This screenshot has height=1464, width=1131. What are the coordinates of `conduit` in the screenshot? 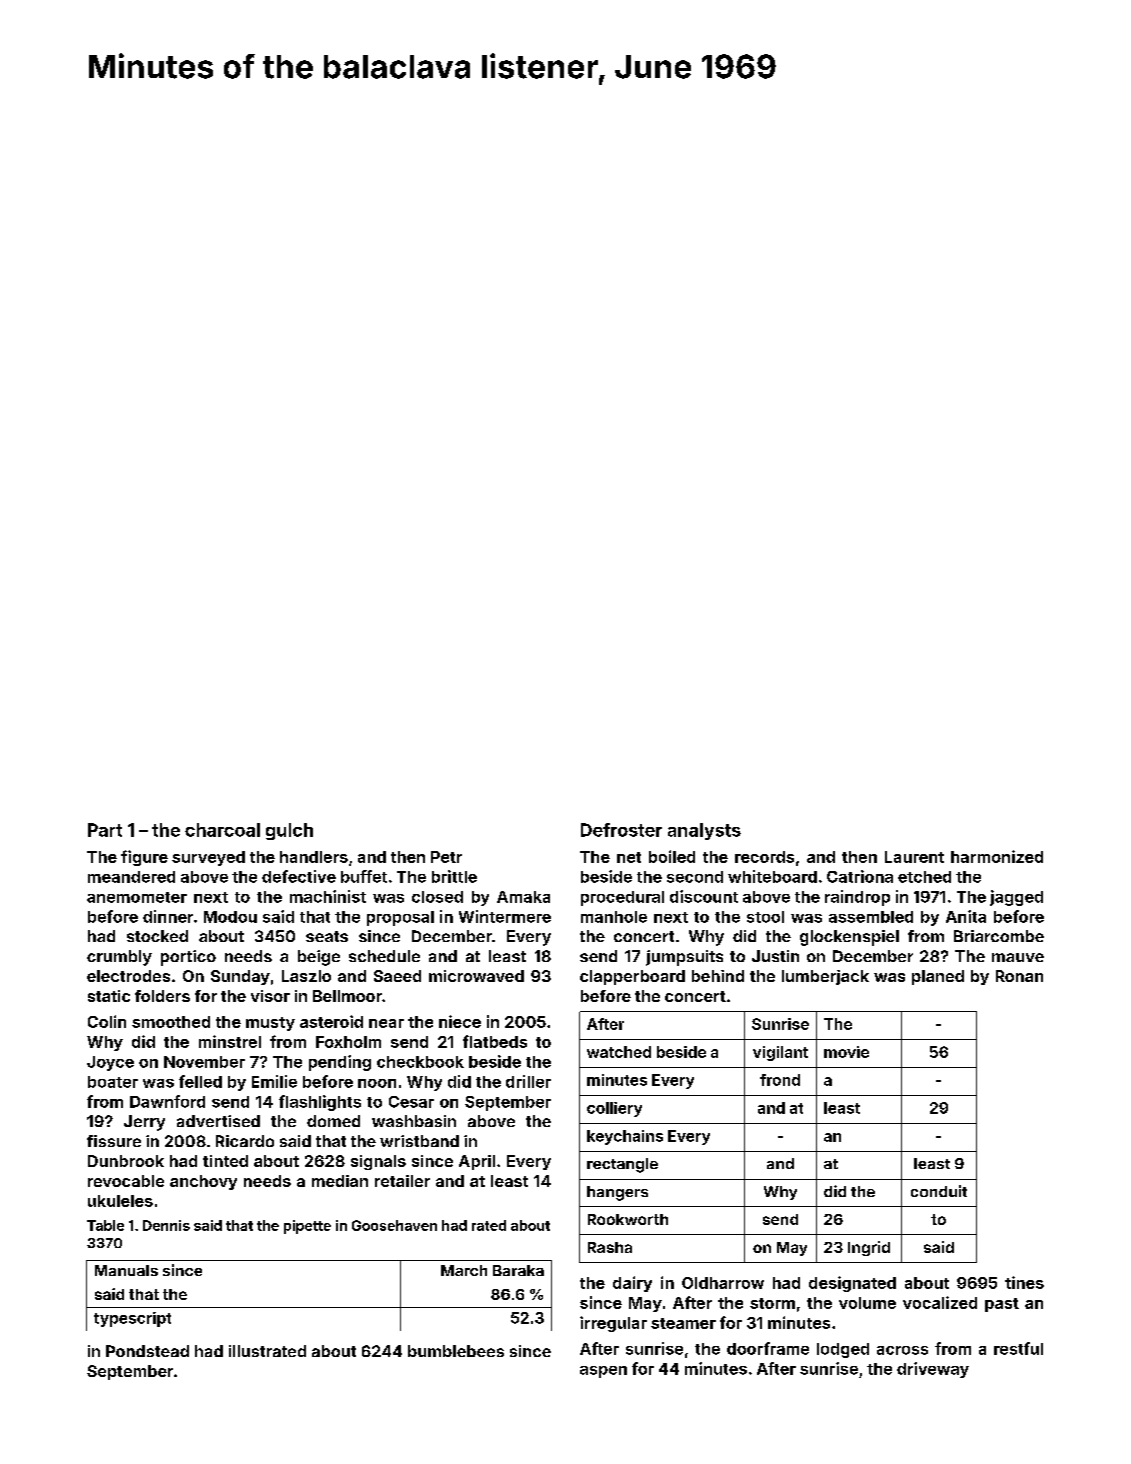 It's located at (939, 1191).
